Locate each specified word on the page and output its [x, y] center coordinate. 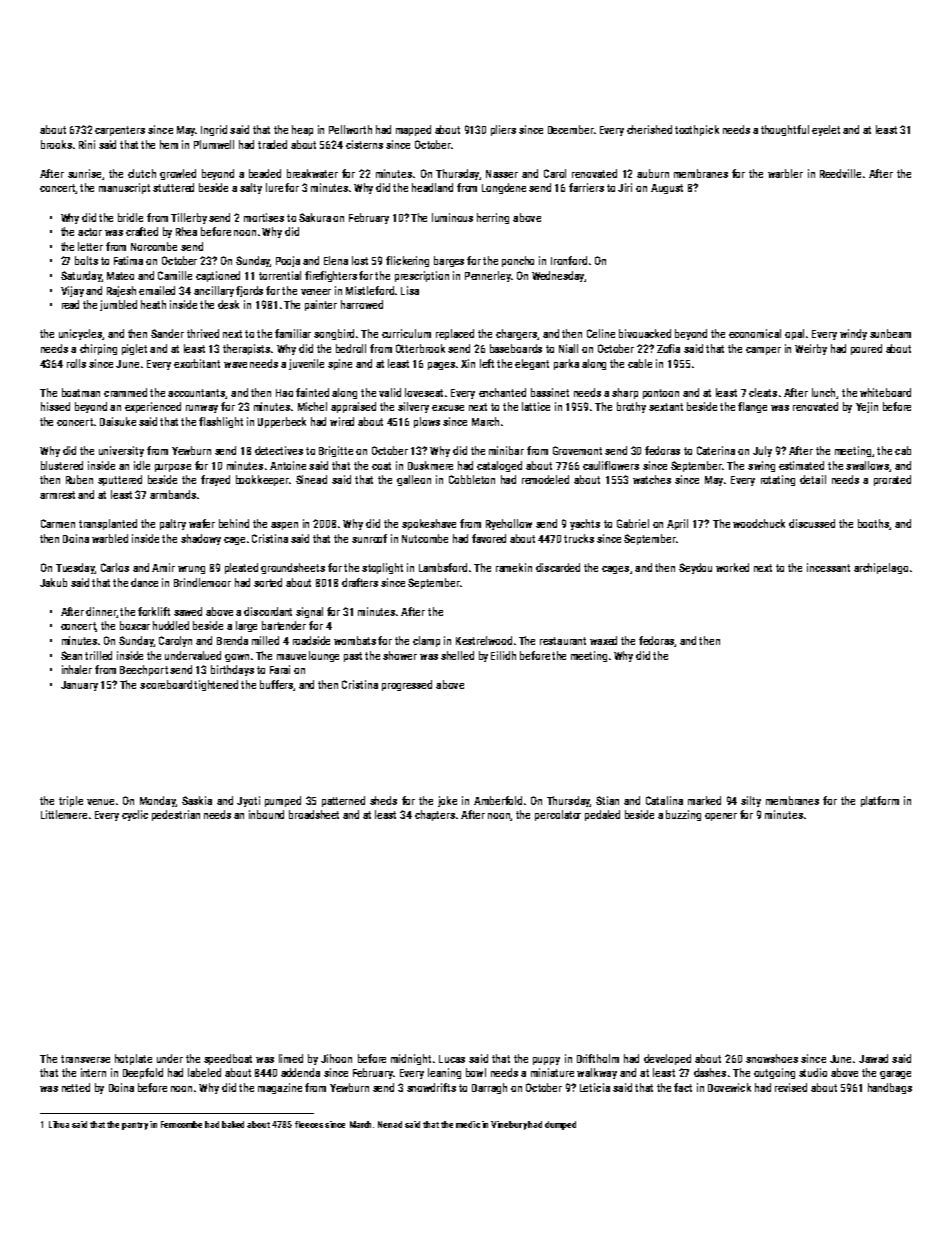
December [570, 129]
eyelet [826, 130]
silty [751, 801]
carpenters [120, 131]
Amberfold [498, 800]
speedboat [228, 1059]
